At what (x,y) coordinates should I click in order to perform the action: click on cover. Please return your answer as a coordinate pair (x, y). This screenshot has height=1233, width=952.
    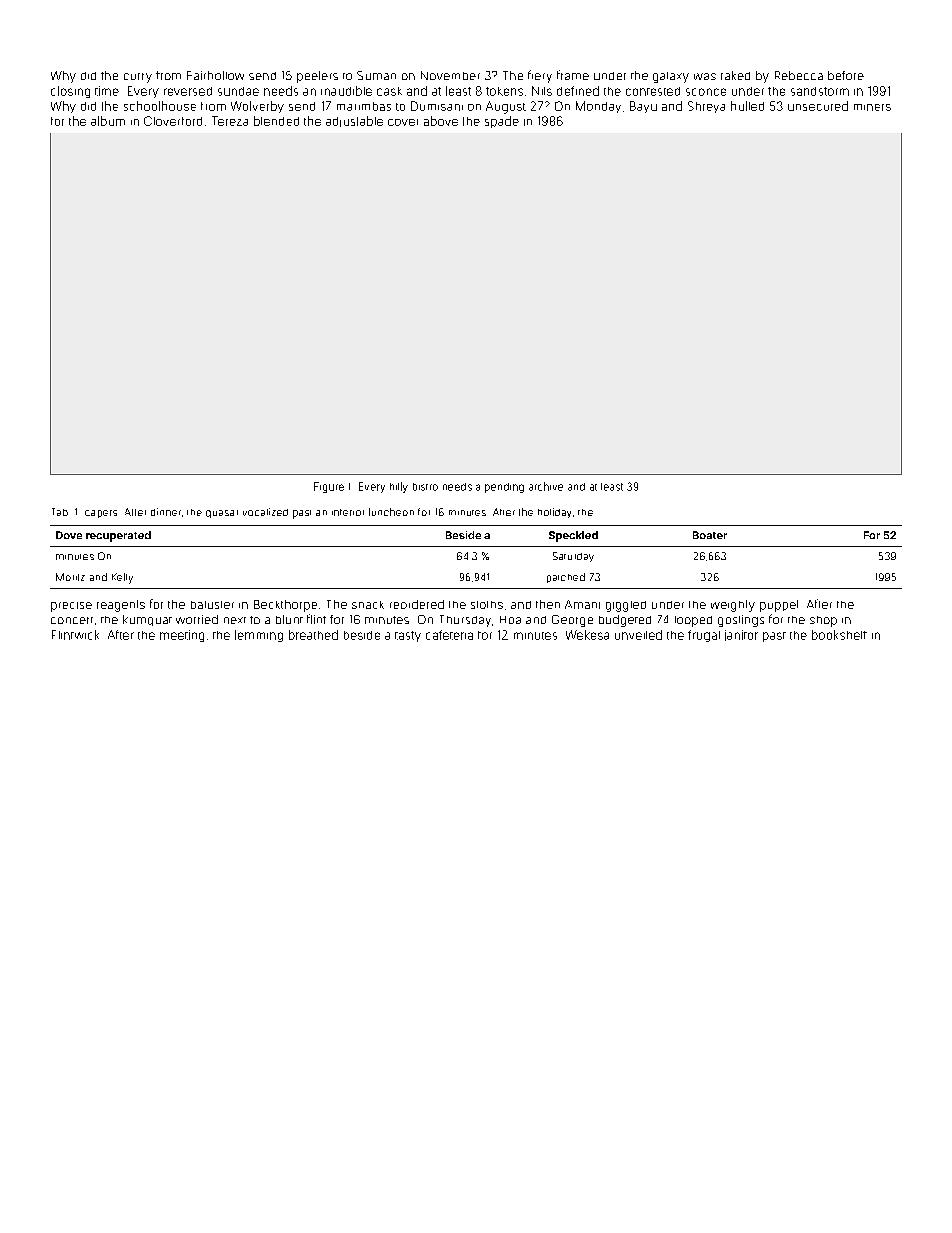
    Looking at the image, I should click on (403, 122).
